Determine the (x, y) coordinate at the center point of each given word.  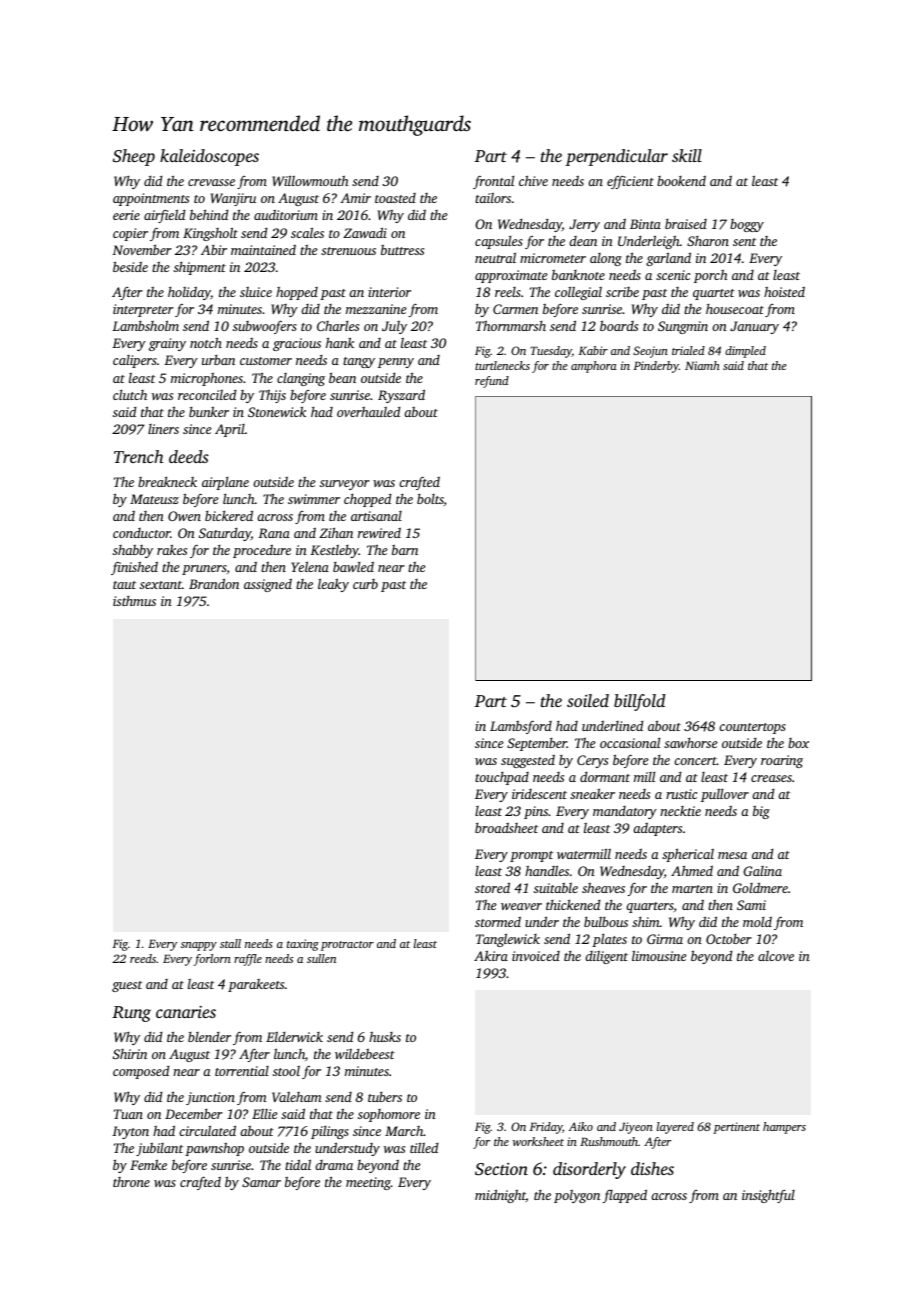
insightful (768, 1196)
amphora (594, 367)
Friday (546, 1128)
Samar (261, 1182)
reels (508, 292)
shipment (200, 268)
